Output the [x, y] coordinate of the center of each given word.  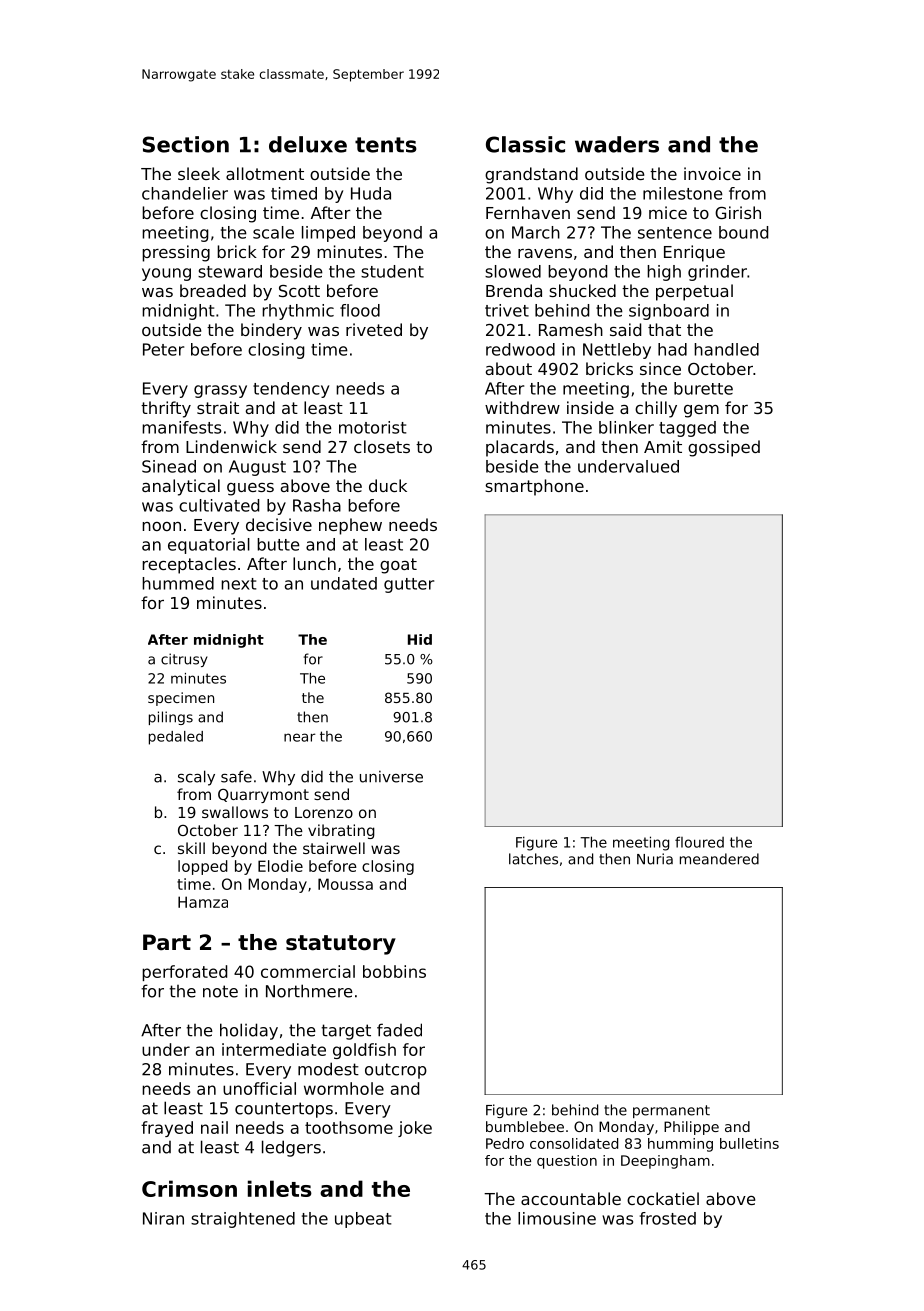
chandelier [185, 193]
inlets [280, 1188]
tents [386, 145]
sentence [675, 233]
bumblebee [525, 1126]
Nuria [655, 859]
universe [391, 777]
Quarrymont [263, 795]
